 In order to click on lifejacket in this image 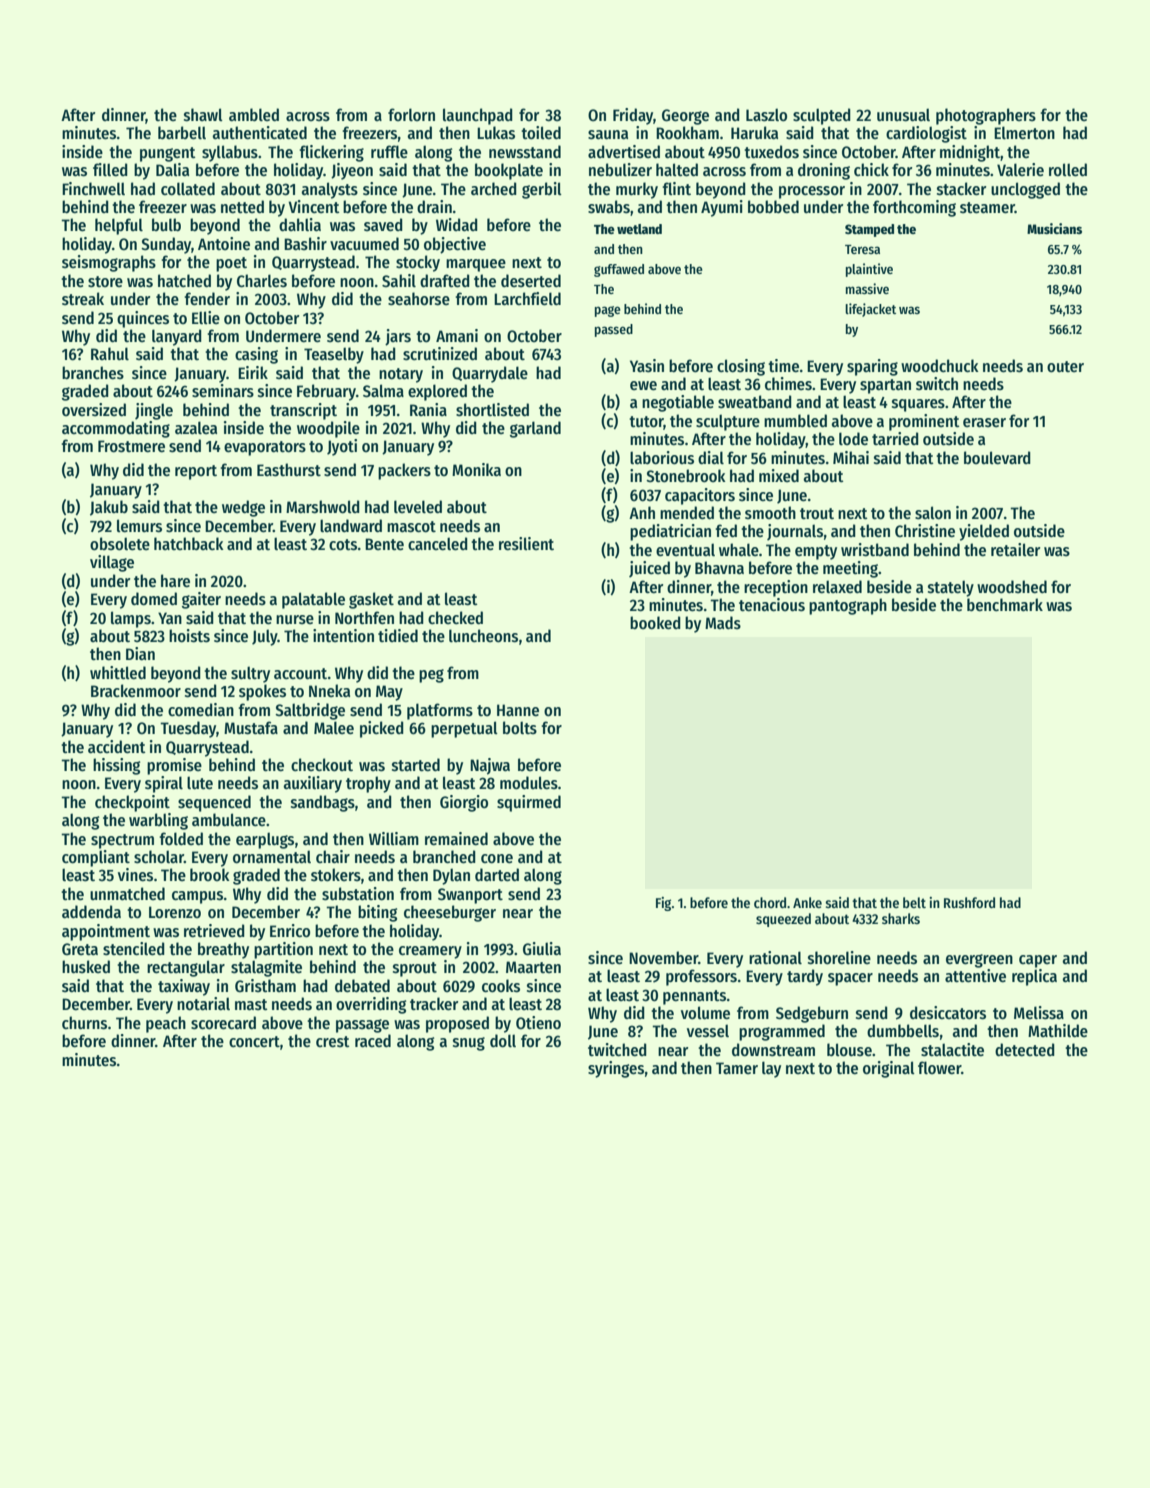, I will do `click(870, 310)`.
